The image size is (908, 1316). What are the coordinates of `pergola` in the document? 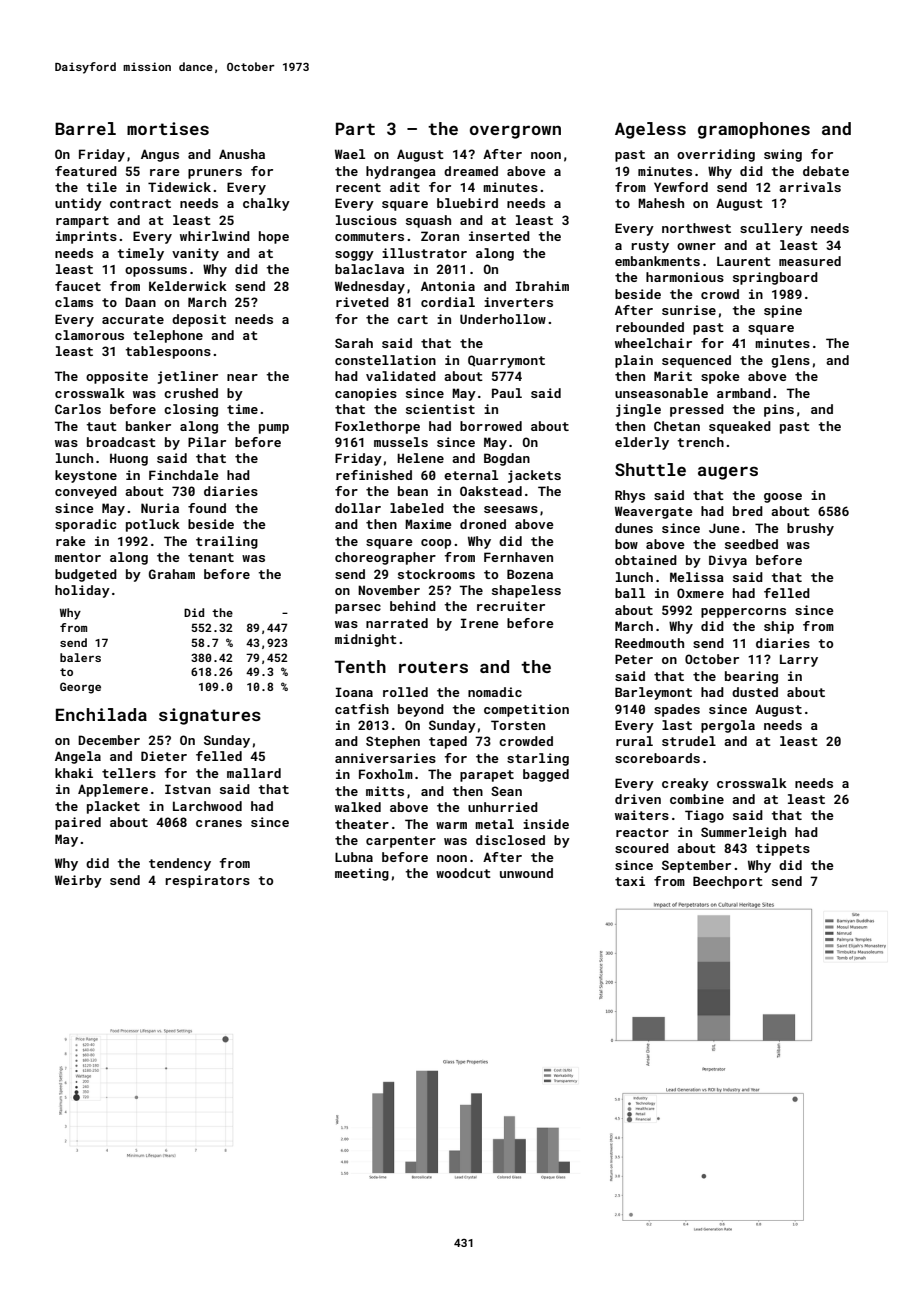 It's located at (728, 726).
